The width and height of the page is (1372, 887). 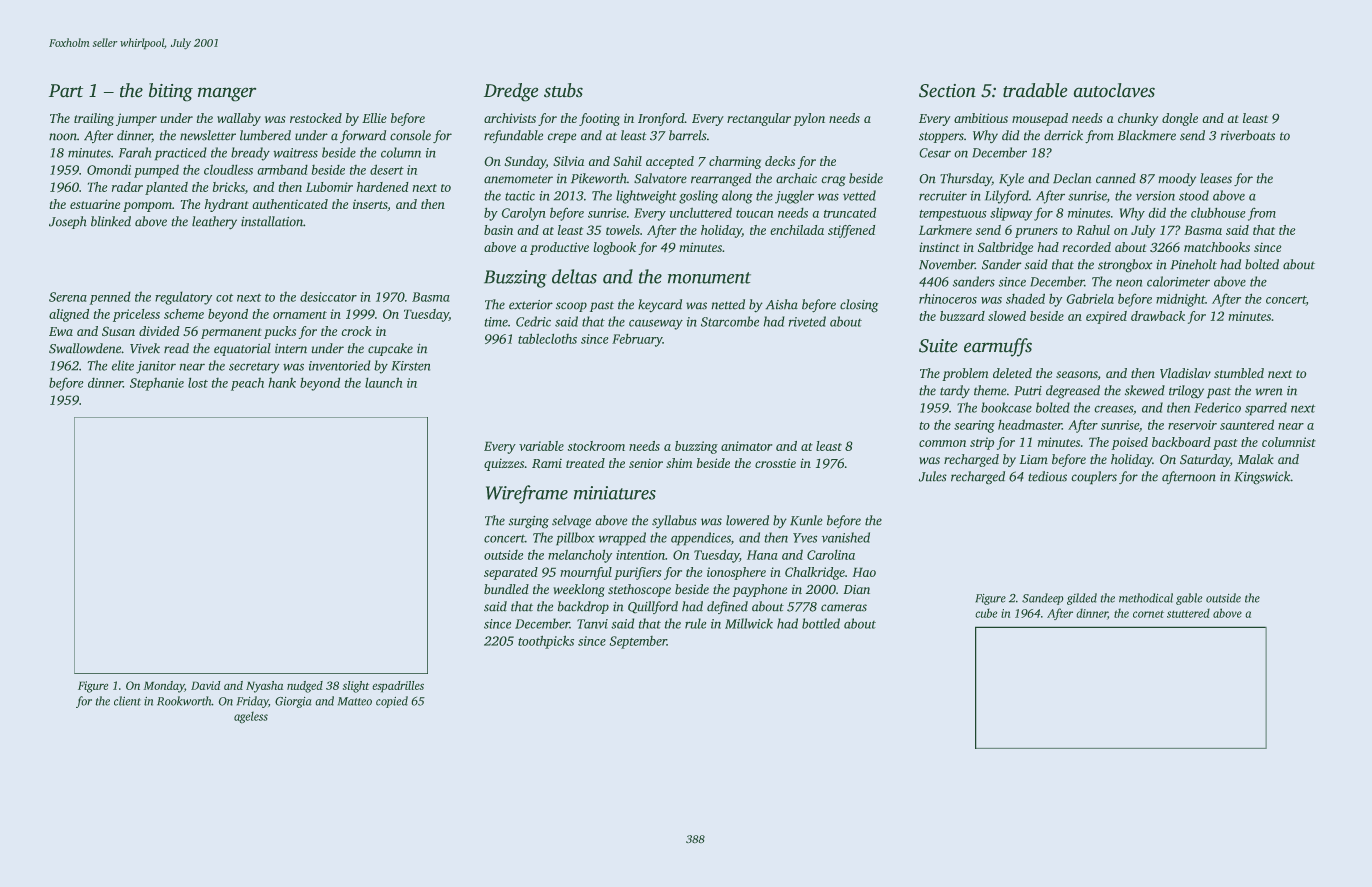 I want to click on surging, so click(x=529, y=522).
